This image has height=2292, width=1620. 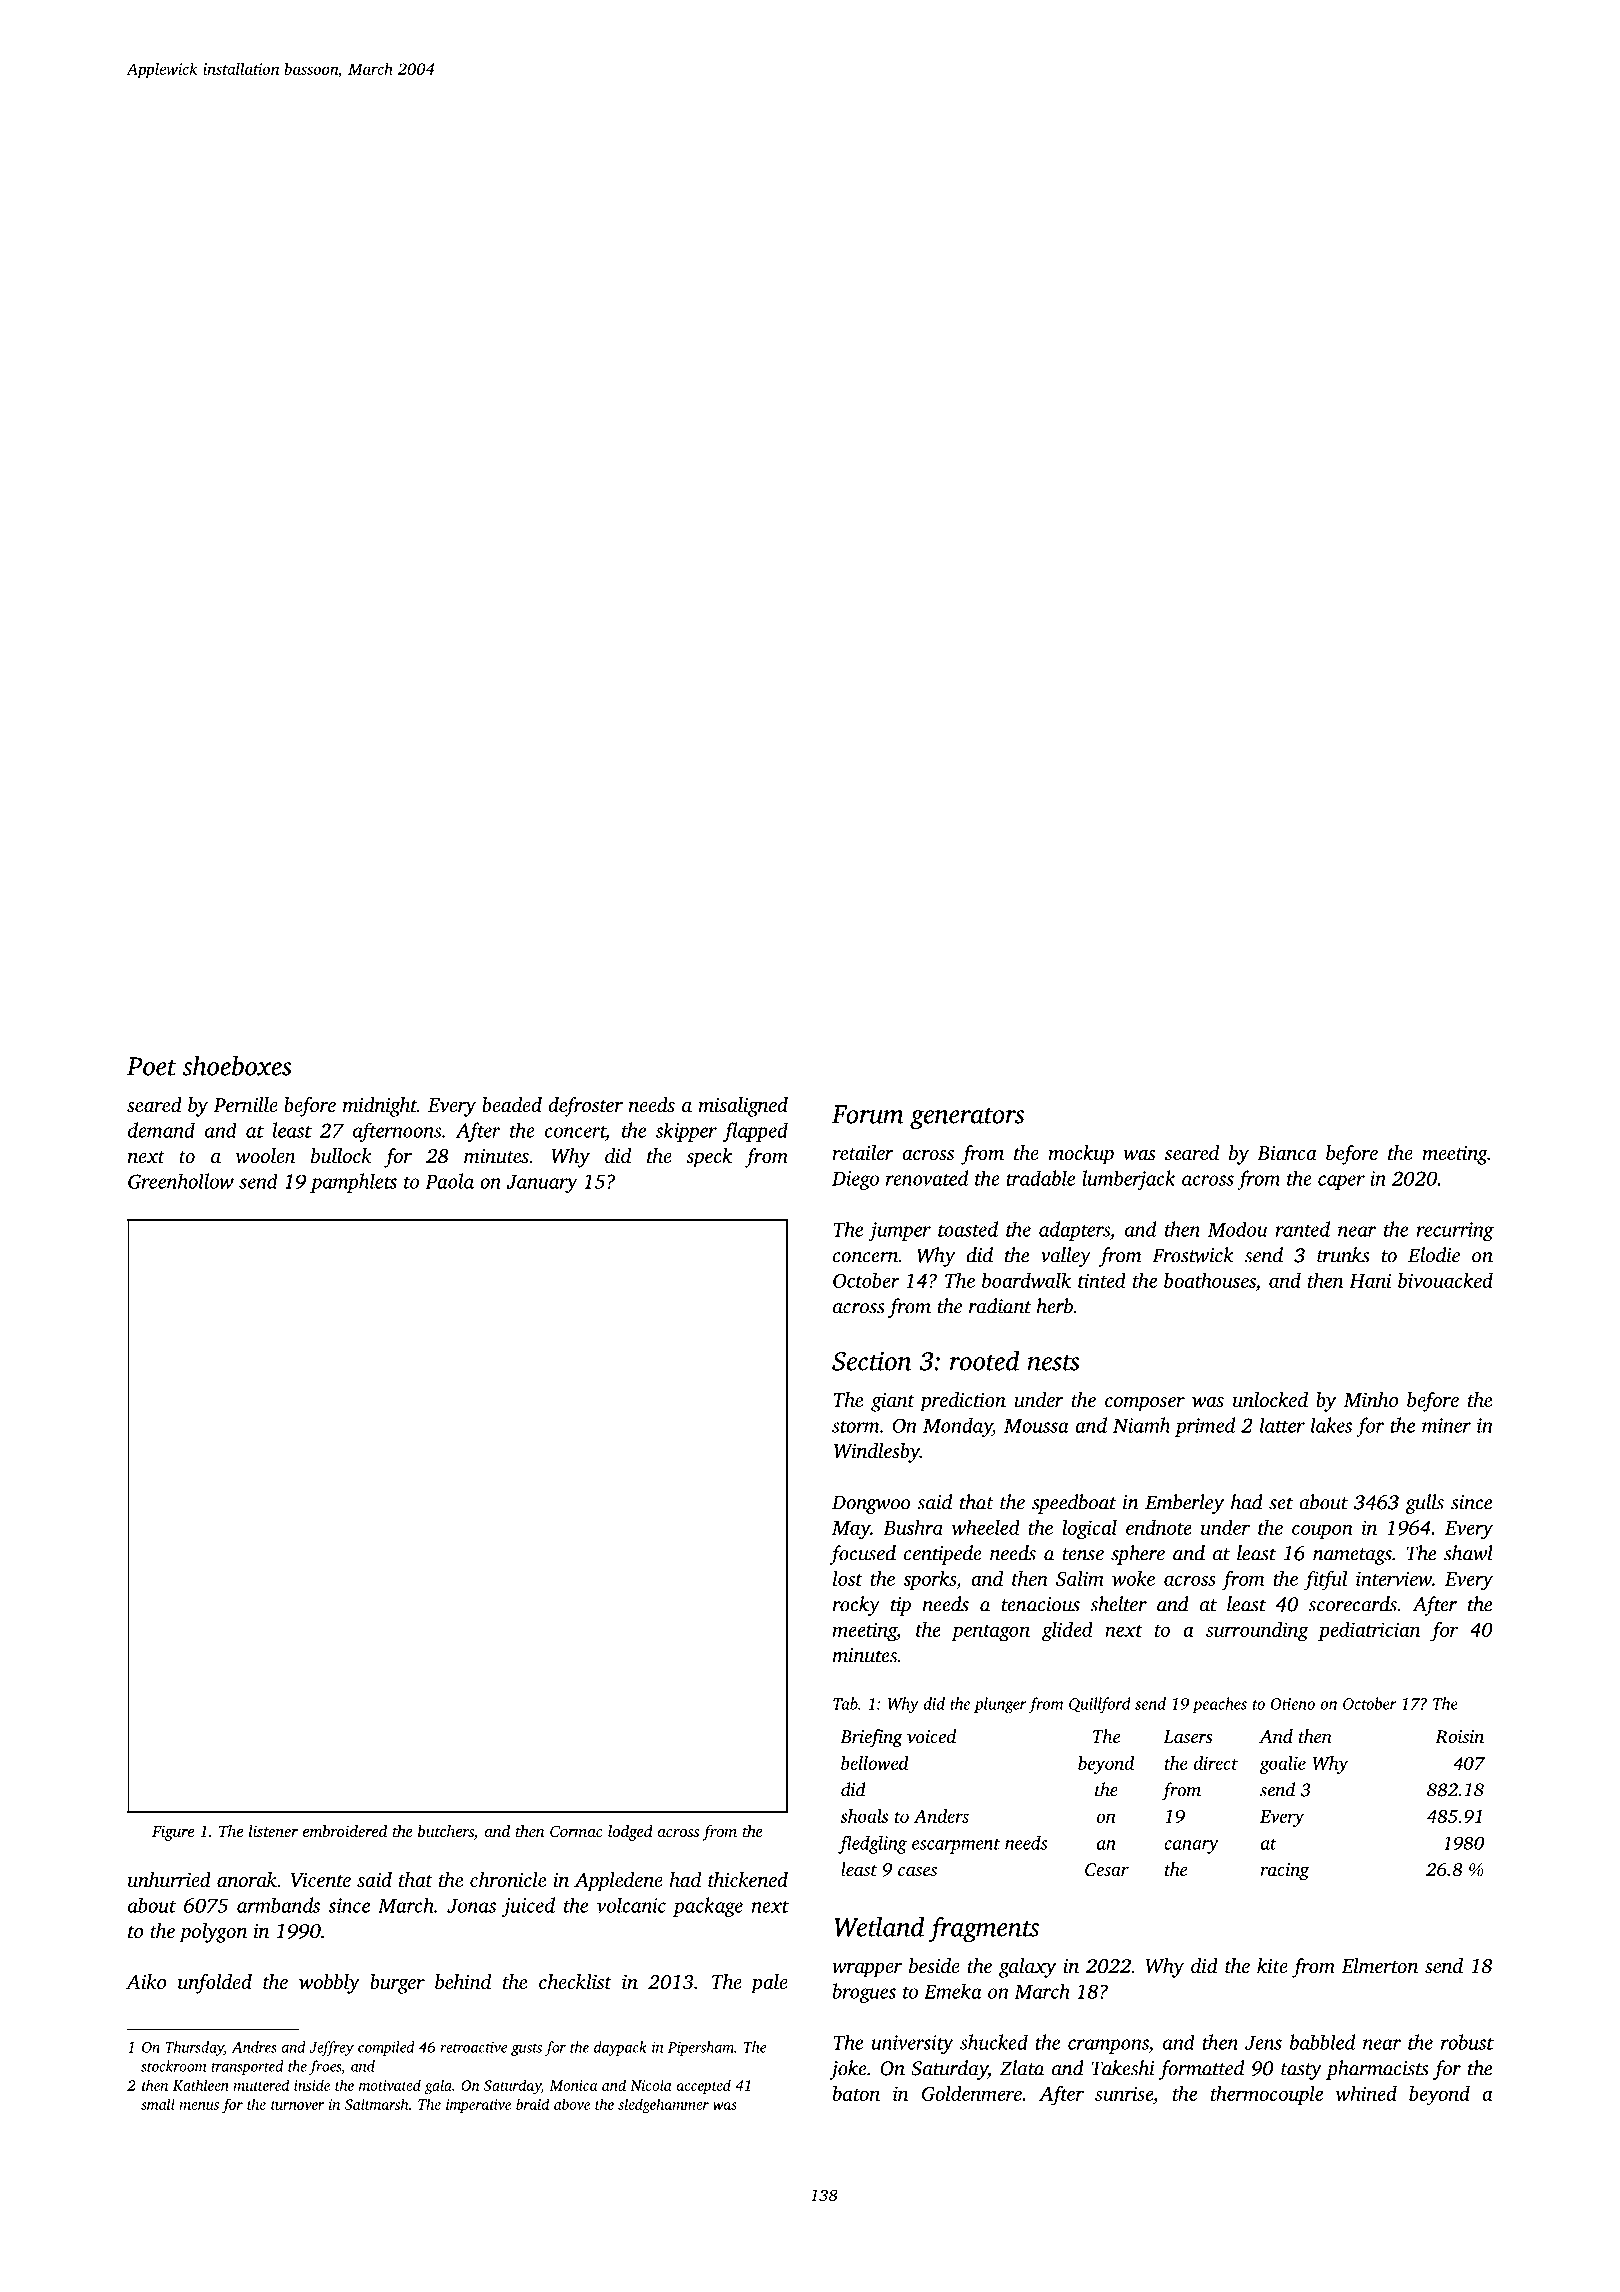 What do you see at coordinates (341, 1155) in the image?
I see `bullock` at bounding box center [341, 1155].
